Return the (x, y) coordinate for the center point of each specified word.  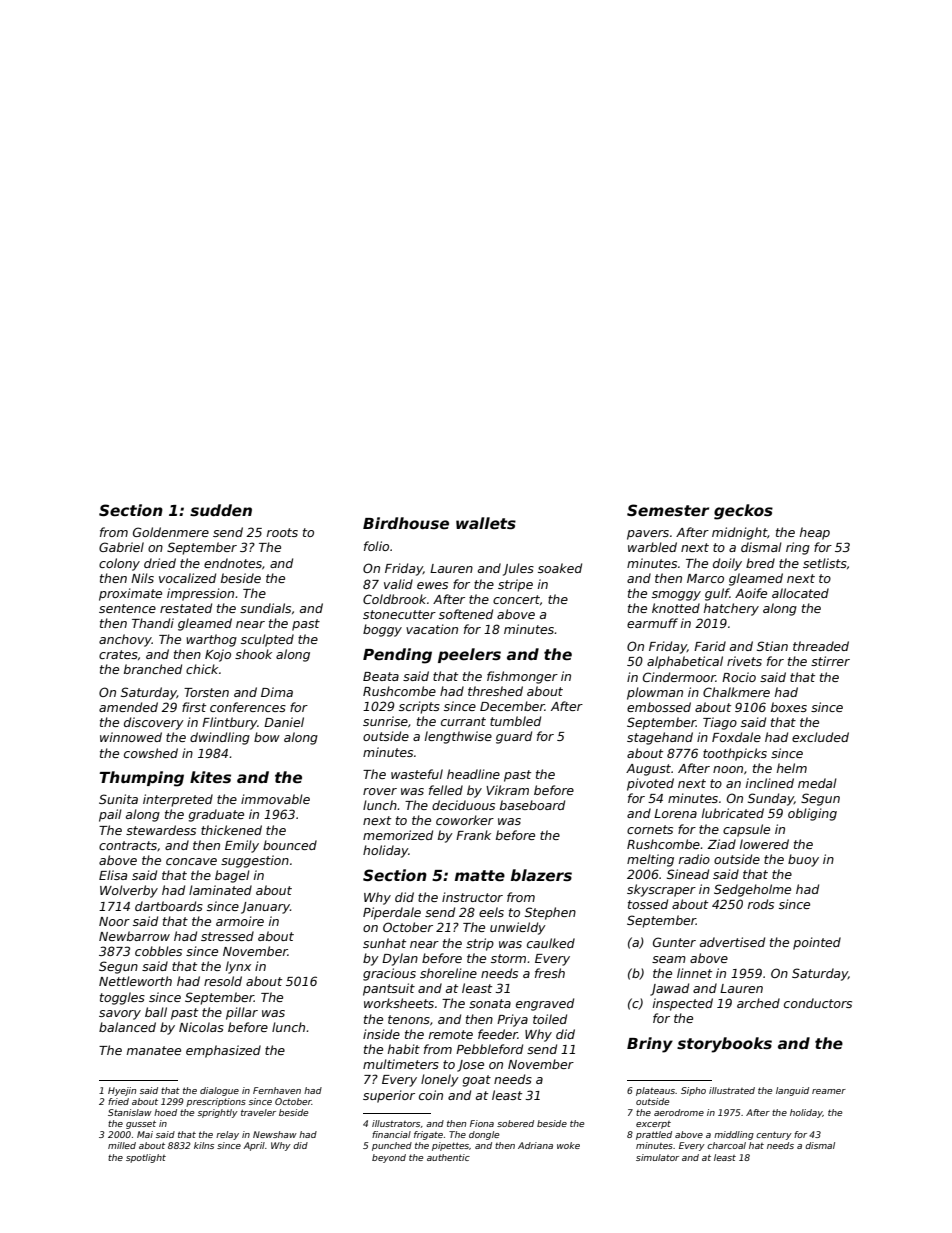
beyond (389, 1158)
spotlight (146, 1158)
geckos (743, 512)
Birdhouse (406, 523)
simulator (657, 1157)
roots (282, 532)
